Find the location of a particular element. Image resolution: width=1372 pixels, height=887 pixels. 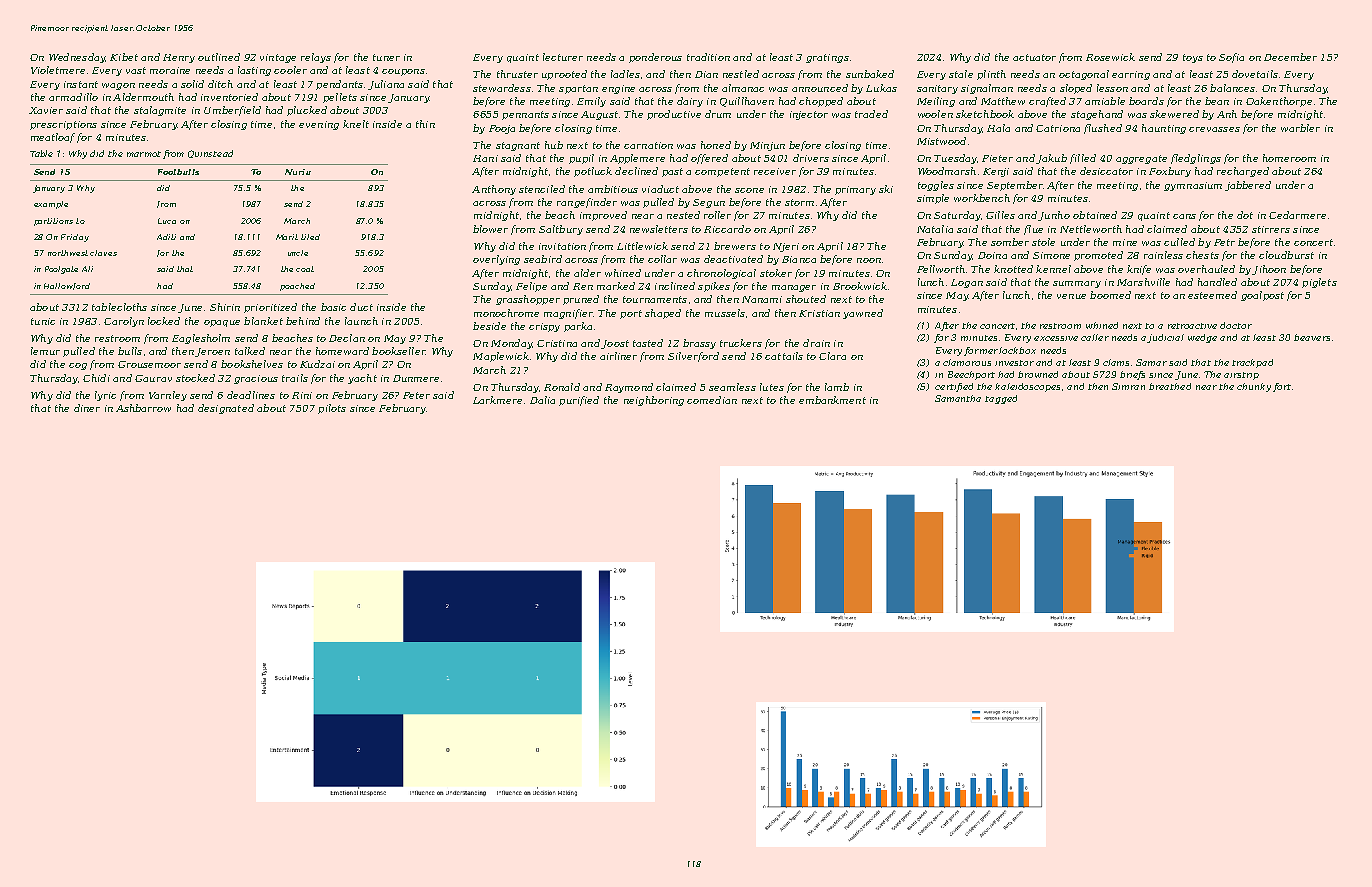

bulls is located at coordinates (130, 351).
